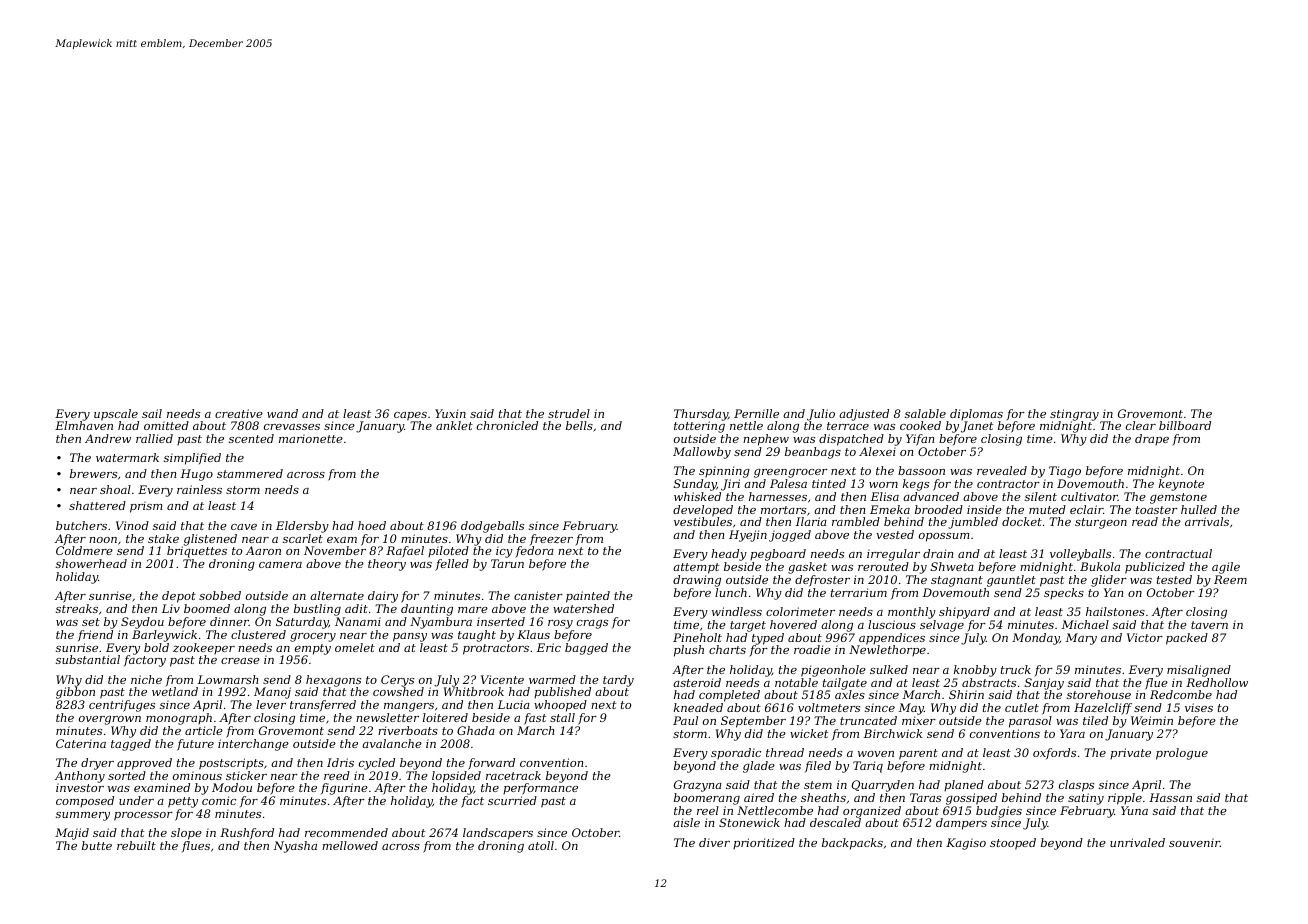  What do you see at coordinates (1181, 485) in the screenshot?
I see `keynote` at bounding box center [1181, 485].
